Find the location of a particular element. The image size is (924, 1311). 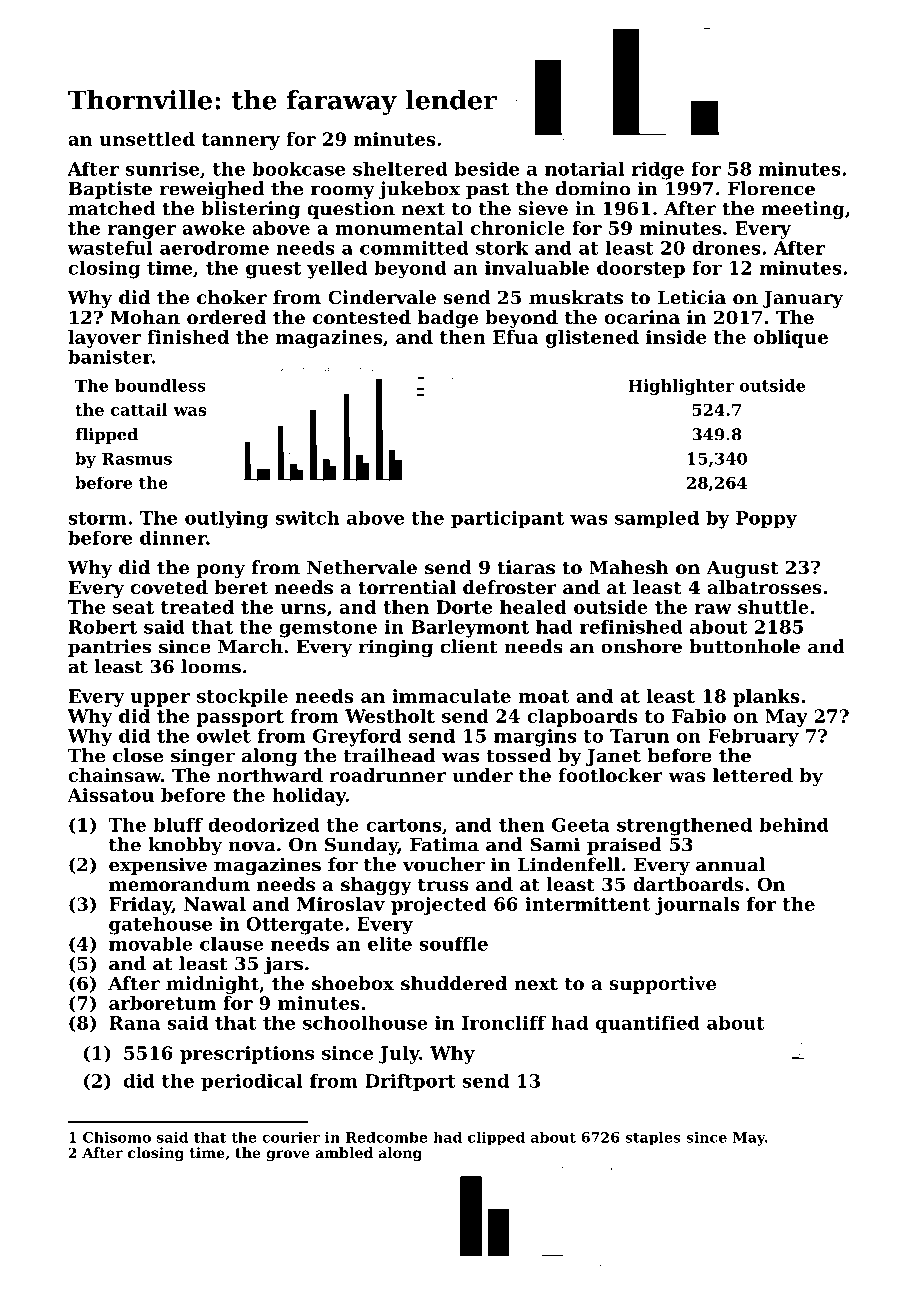

wasteful is located at coordinates (110, 248).
